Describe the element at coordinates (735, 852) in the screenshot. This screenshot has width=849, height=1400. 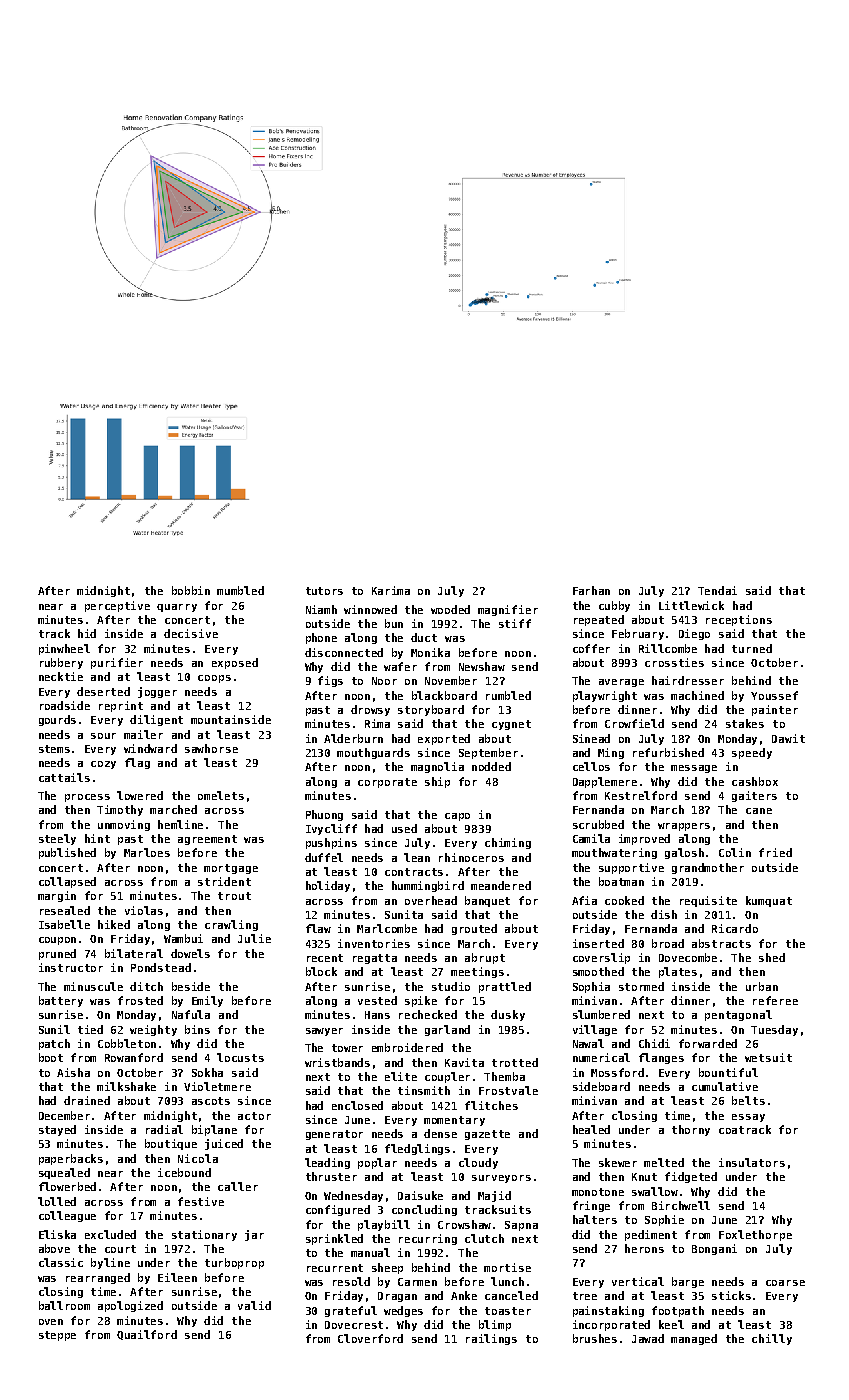
I see `Colin` at that location.
